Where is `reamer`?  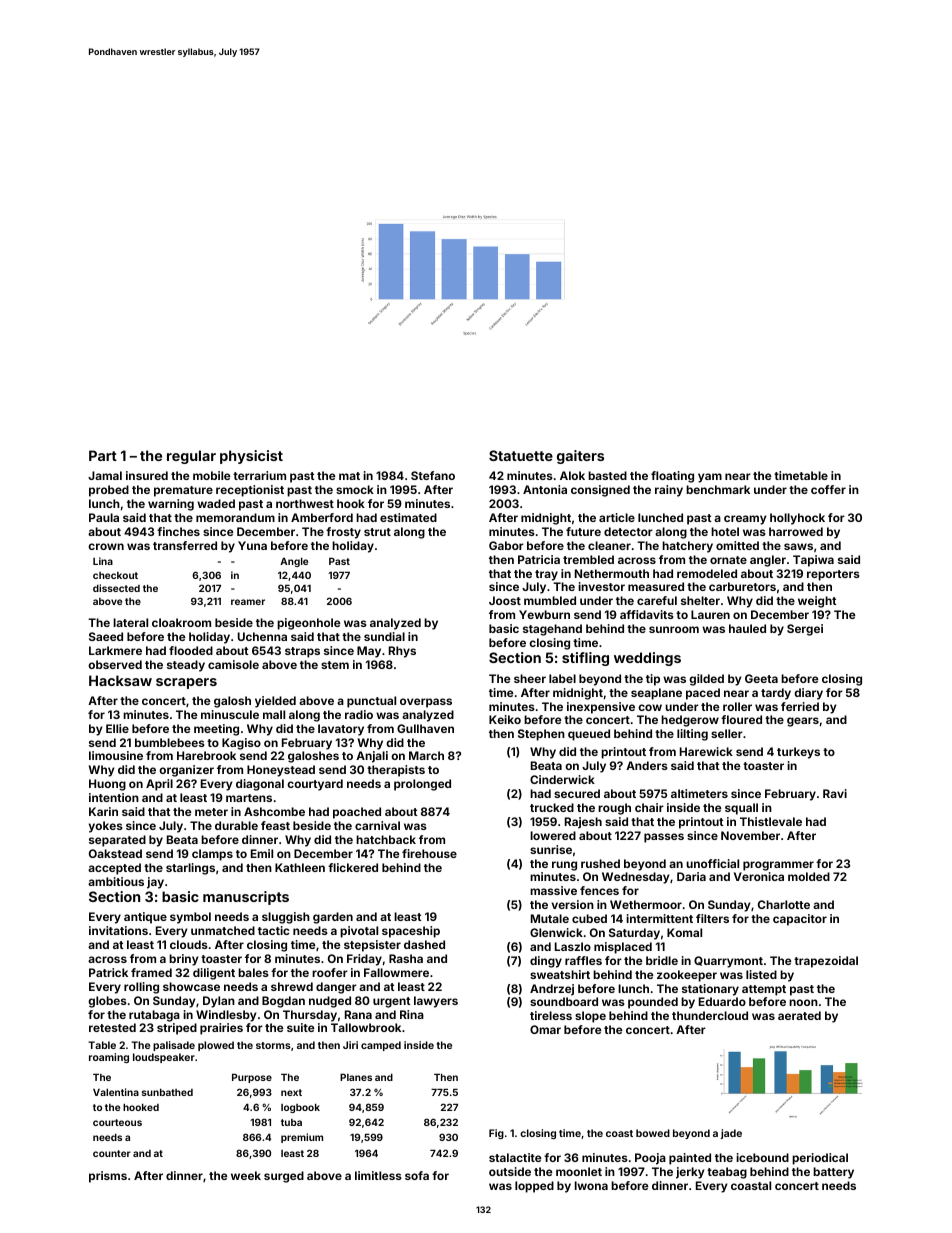 reamer is located at coordinates (248, 602).
